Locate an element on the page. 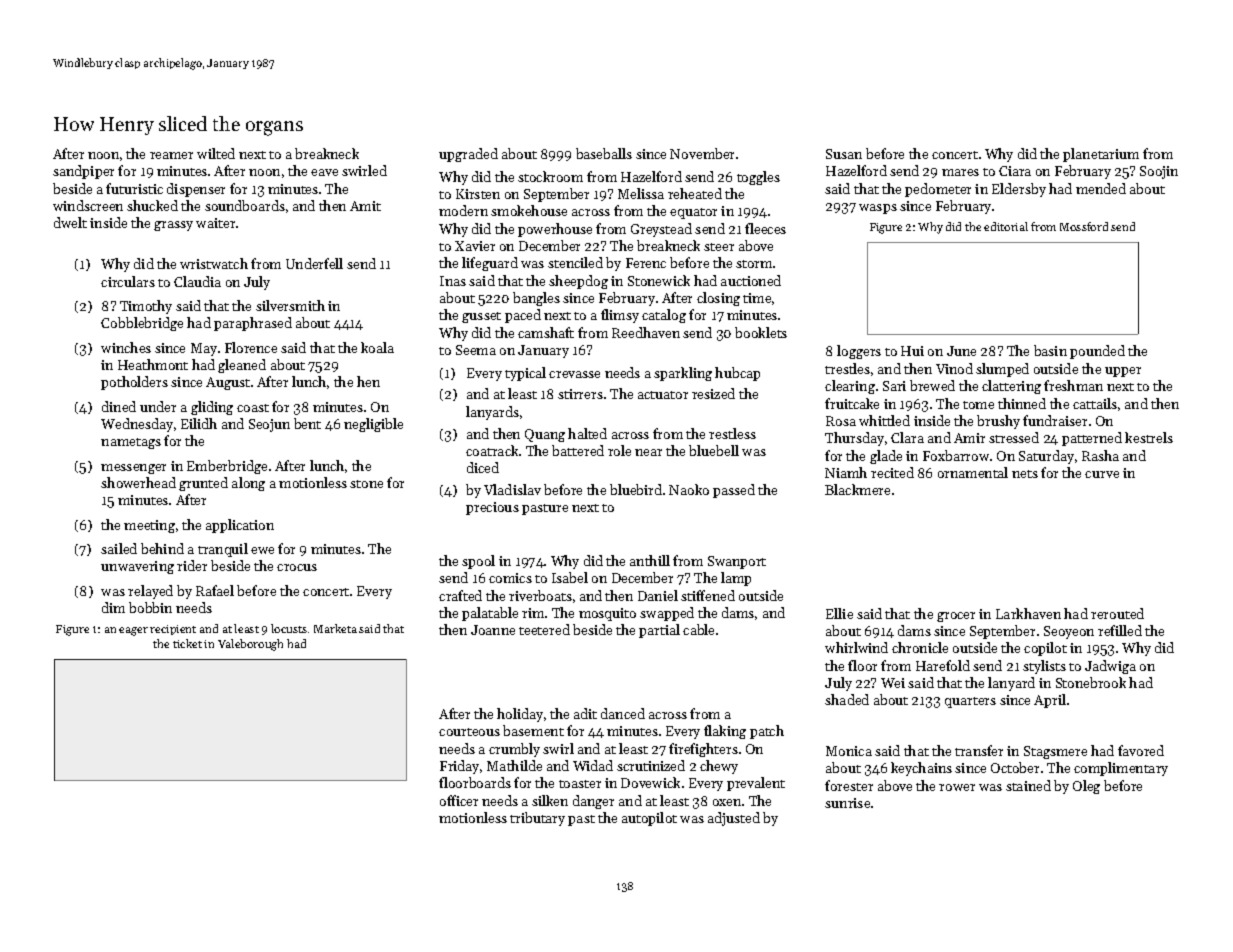 The height and width of the image is (952, 1233). resized is located at coordinates (713, 393).
